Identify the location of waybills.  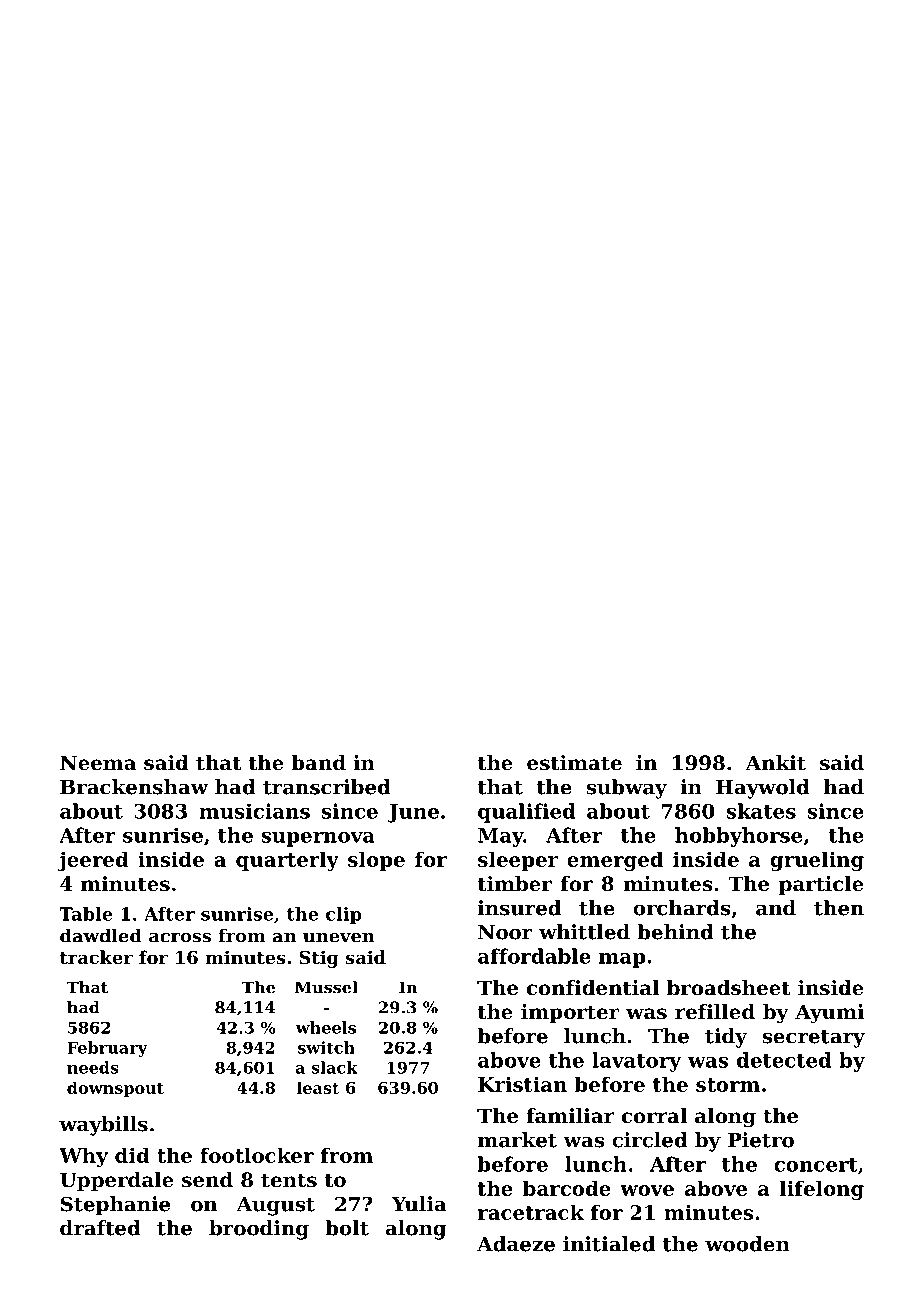
(103, 1126).
